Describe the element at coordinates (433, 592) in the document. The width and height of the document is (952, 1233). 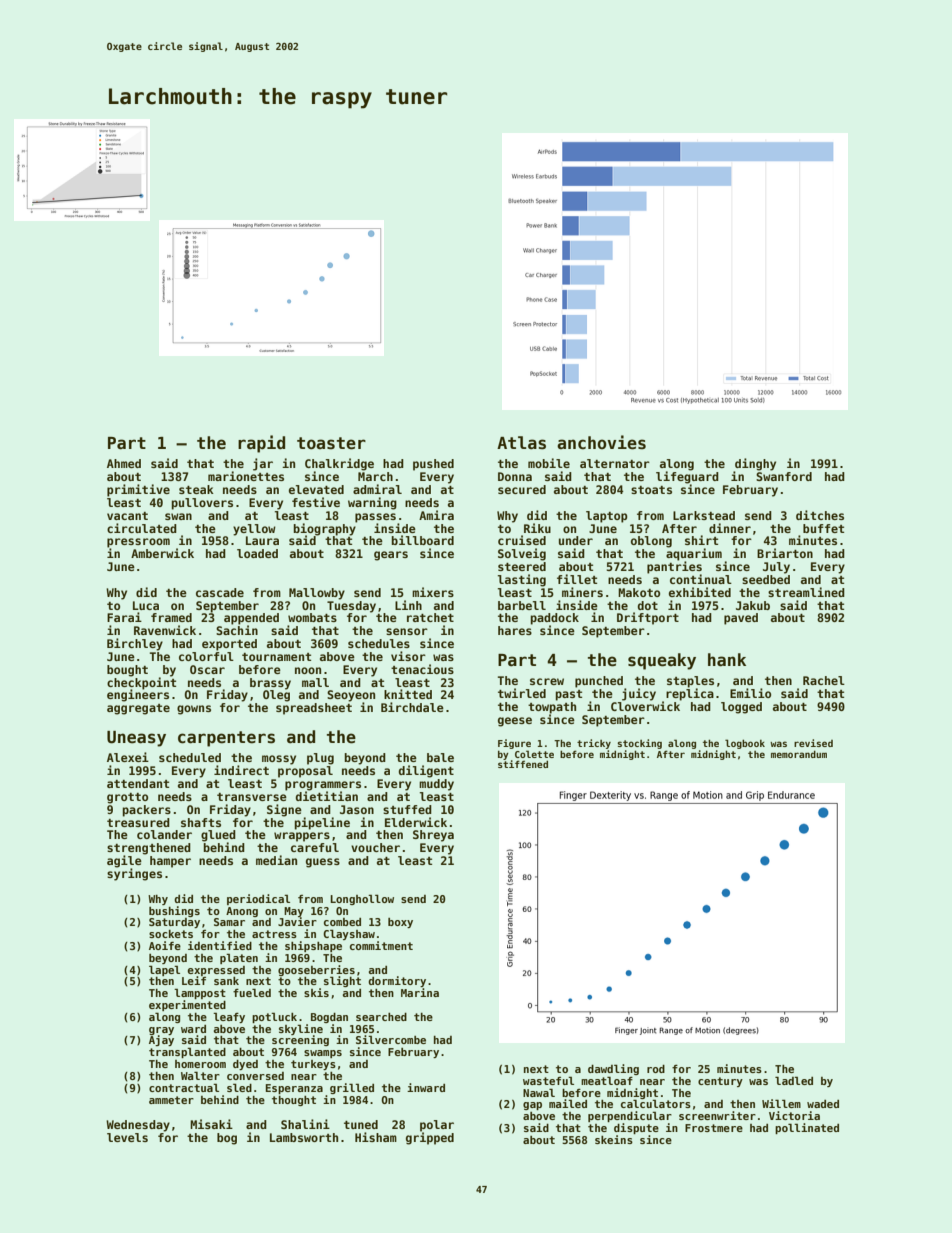
I see `mixers` at that location.
